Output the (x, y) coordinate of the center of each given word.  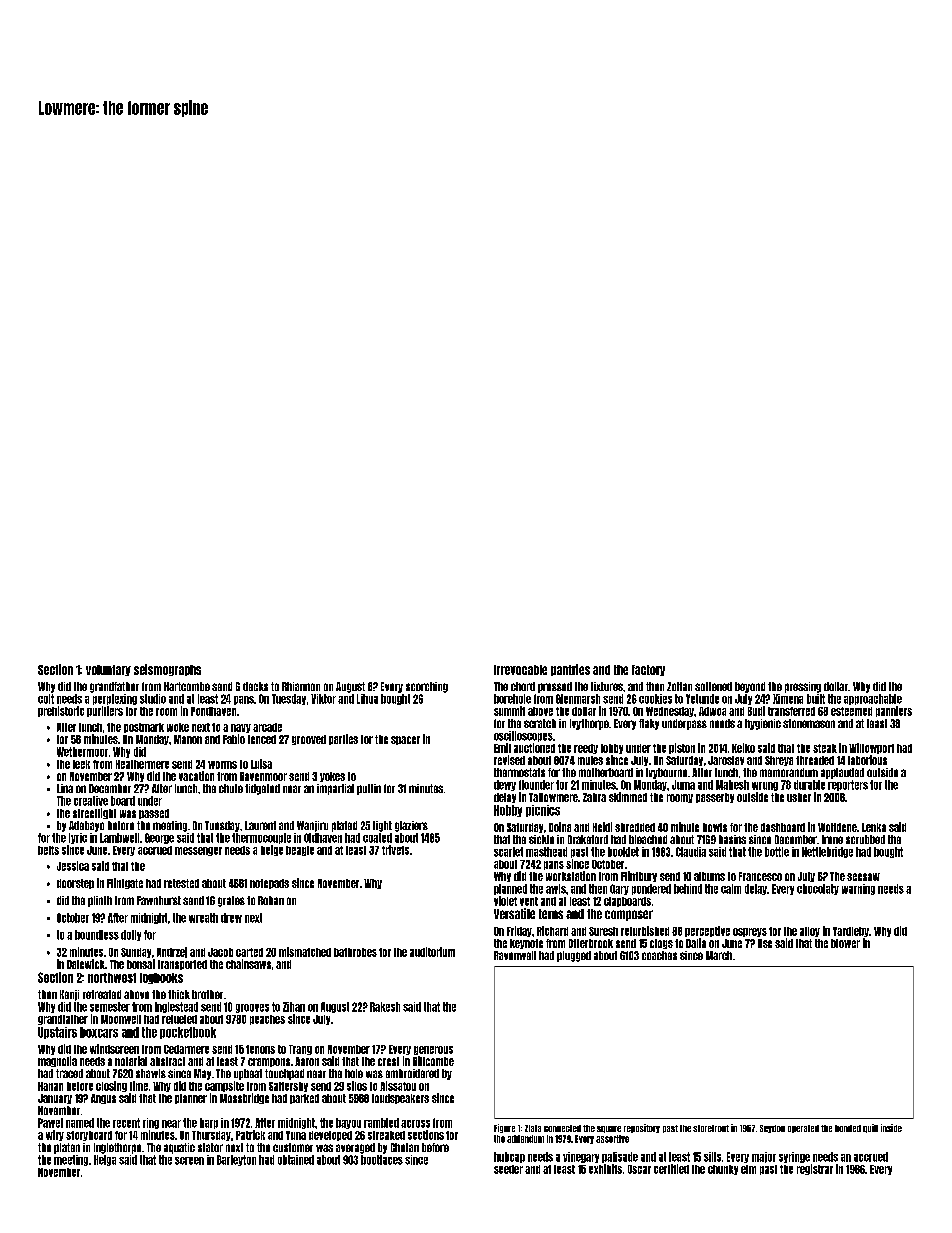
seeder (508, 1169)
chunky (723, 1170)
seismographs (167, 670)
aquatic (179, 1148)
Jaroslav (726, 760)
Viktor (323, 699)
